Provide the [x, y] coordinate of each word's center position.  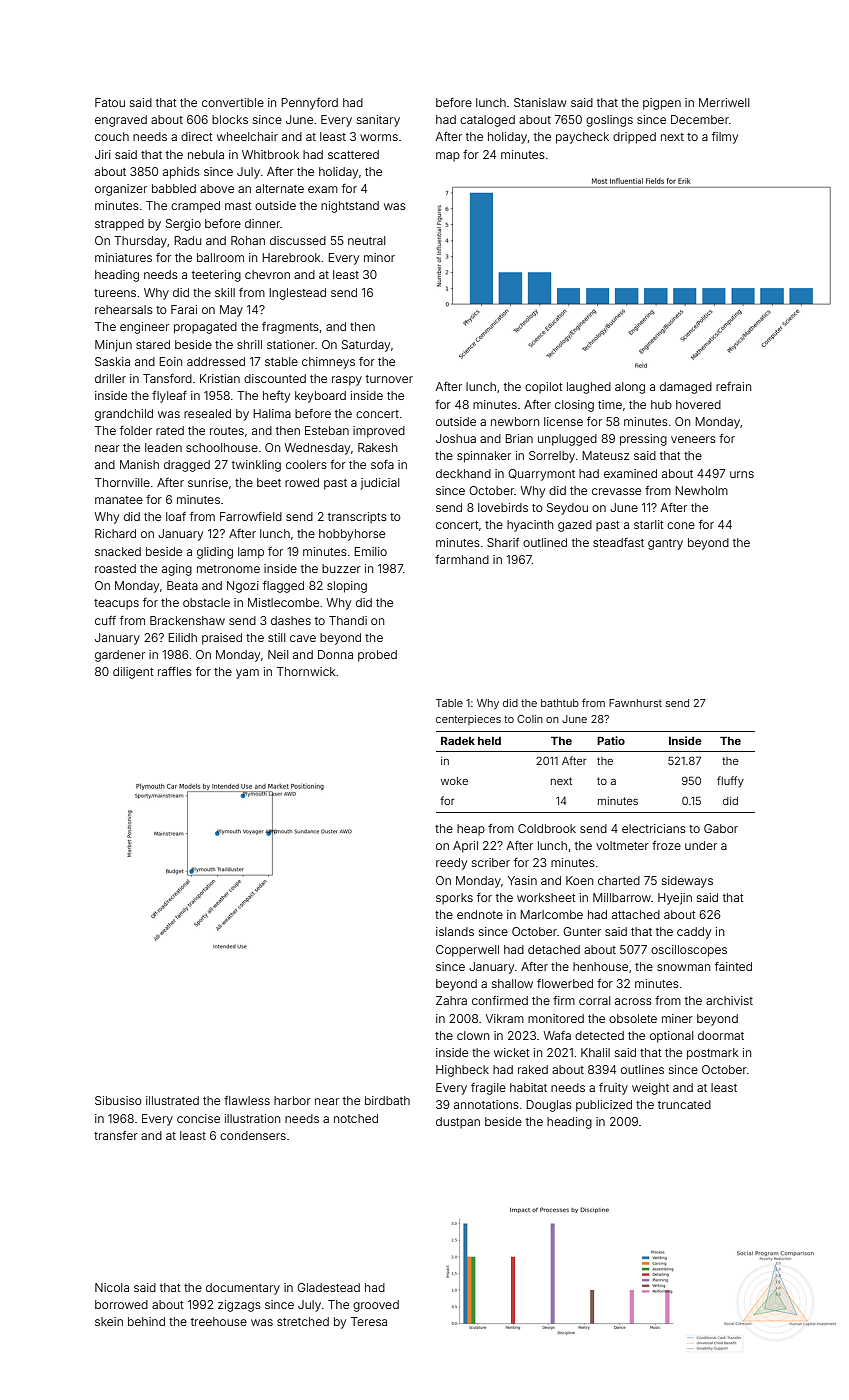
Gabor [721, 828]
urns [742, 474]
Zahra [451, 1000]
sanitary [378, 121]
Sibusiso [118, 1100]
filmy [725, 138]
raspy [347, 381]
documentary [243, 1289]
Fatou [110, 102]
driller [110, 378]
